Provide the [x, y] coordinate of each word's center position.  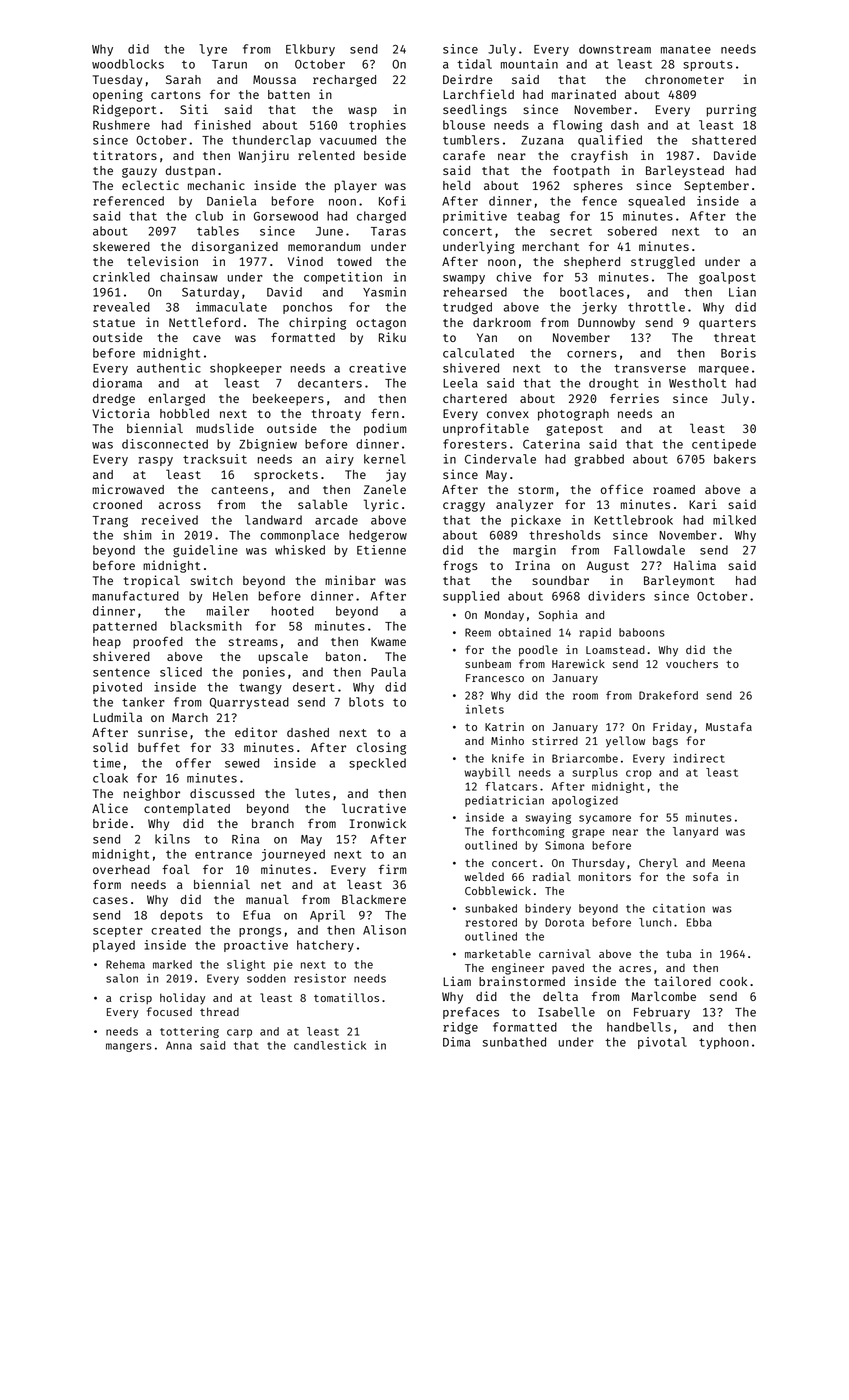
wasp [362, 112]
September [716, 187]
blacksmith [206, 626]
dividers [616, 596]
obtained [524, 632]
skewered [121, 246]
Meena [728, 863]
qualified [610, 141]
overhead [121, 869]
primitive [475, 217]
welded [484, 876]
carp [239, 1033]
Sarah [183, 79]
